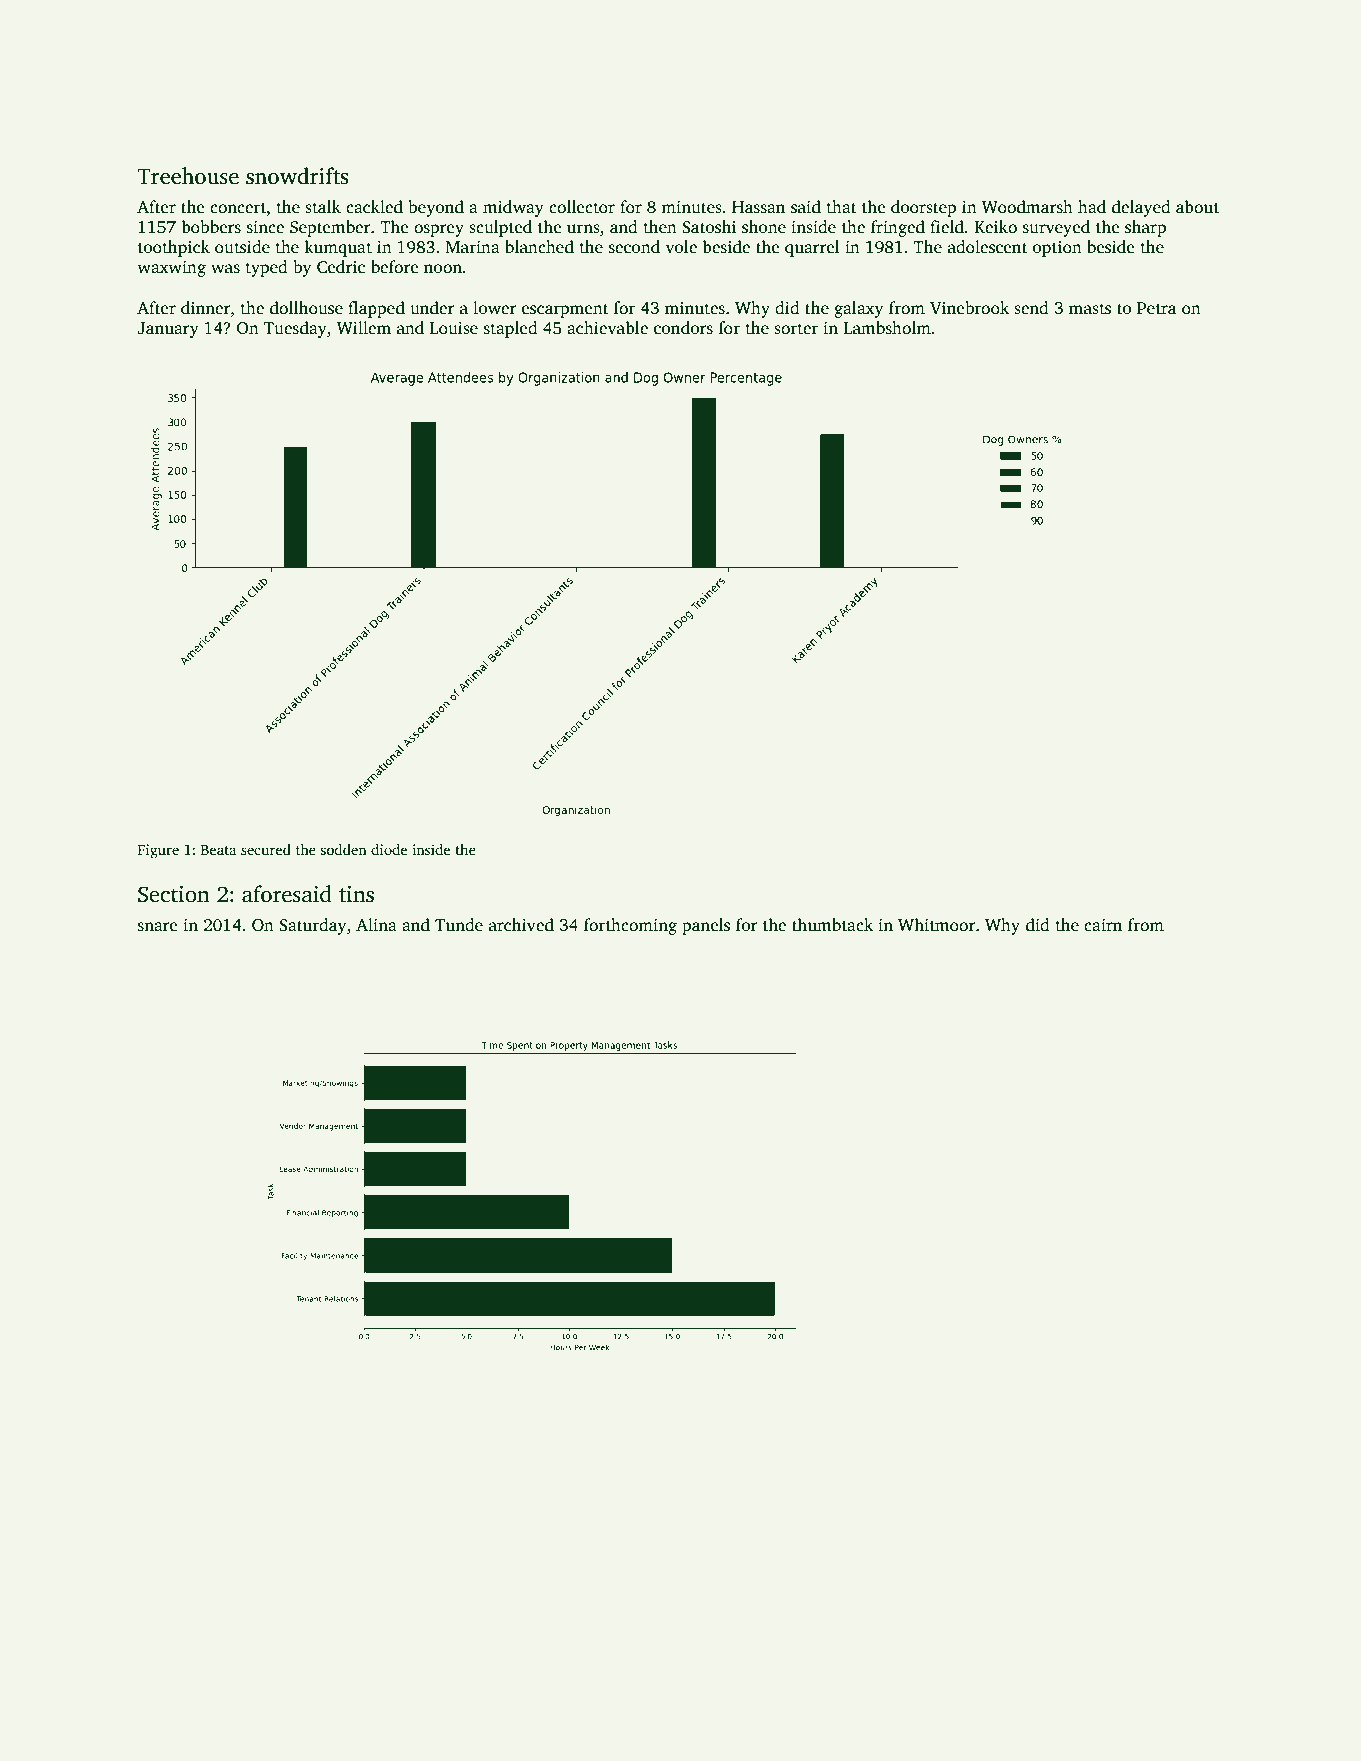  I want to click on Whitmoor, so click(937, 925).
